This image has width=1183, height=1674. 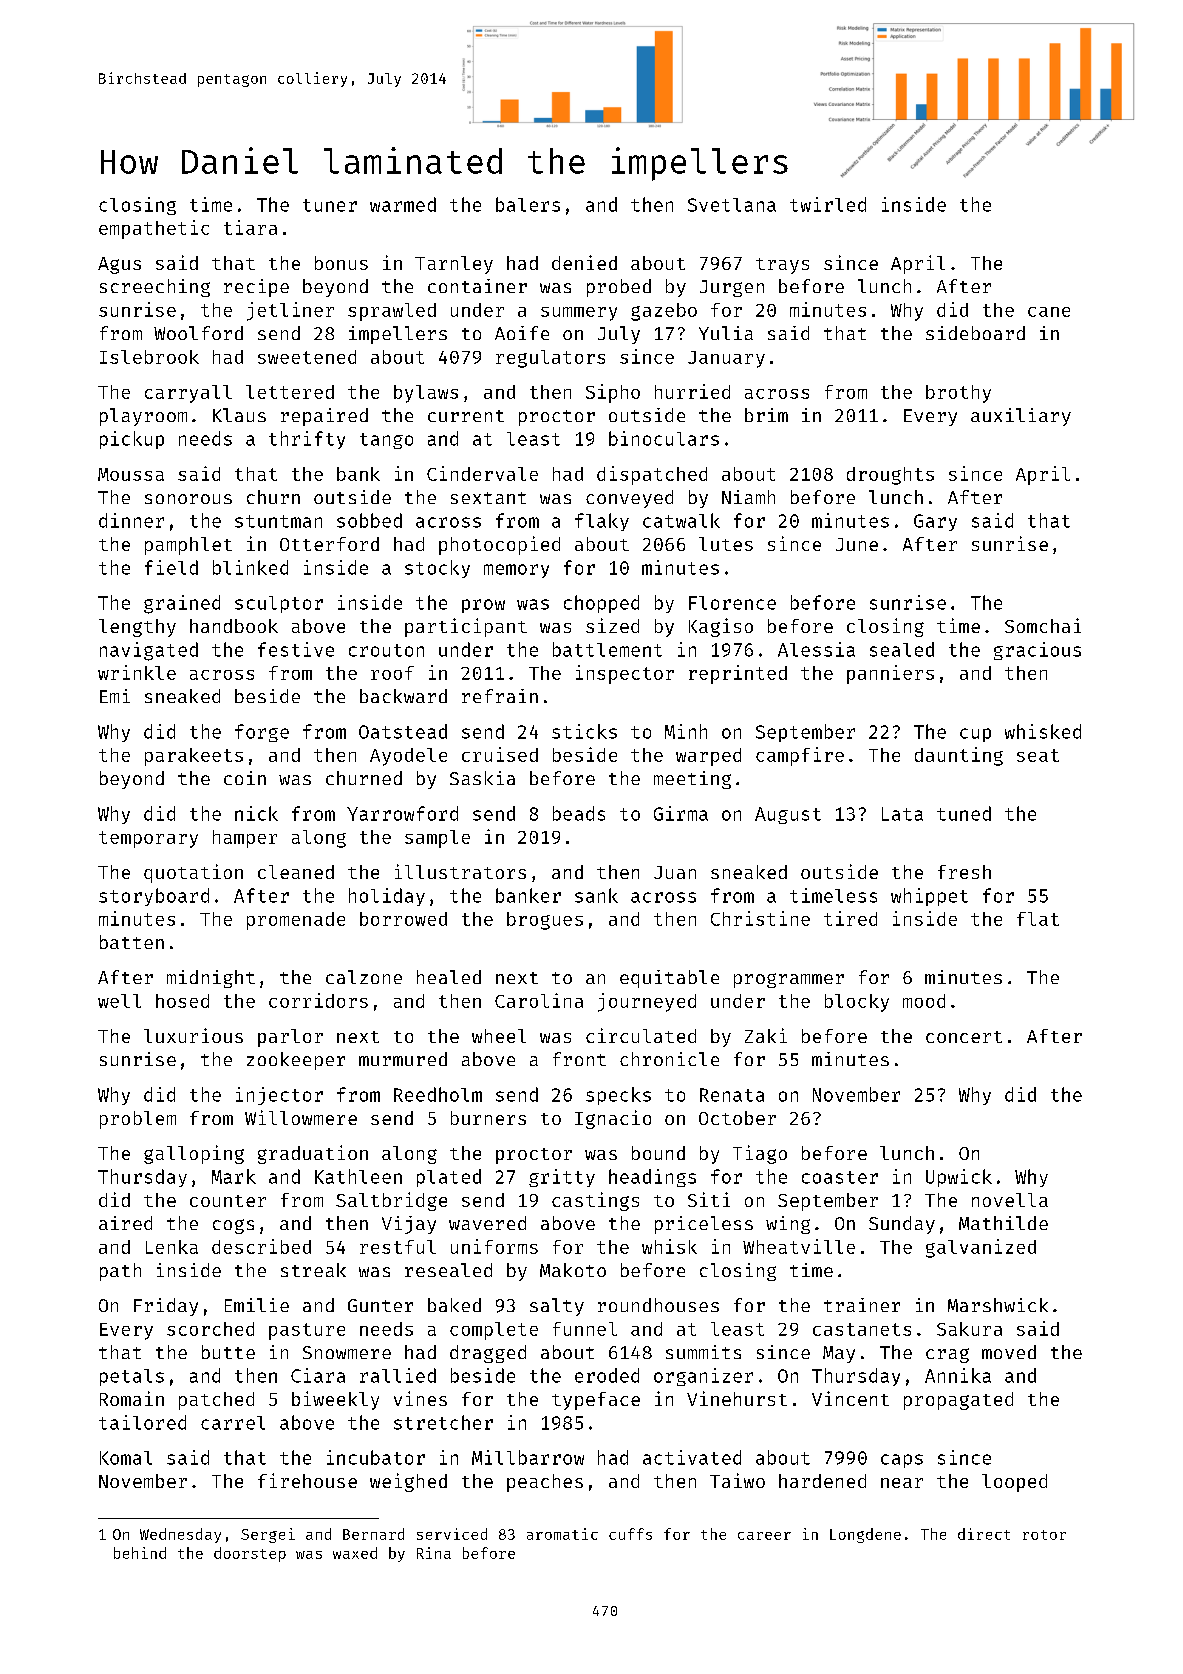 I want to click on balers, so click(x=528, y=204).
